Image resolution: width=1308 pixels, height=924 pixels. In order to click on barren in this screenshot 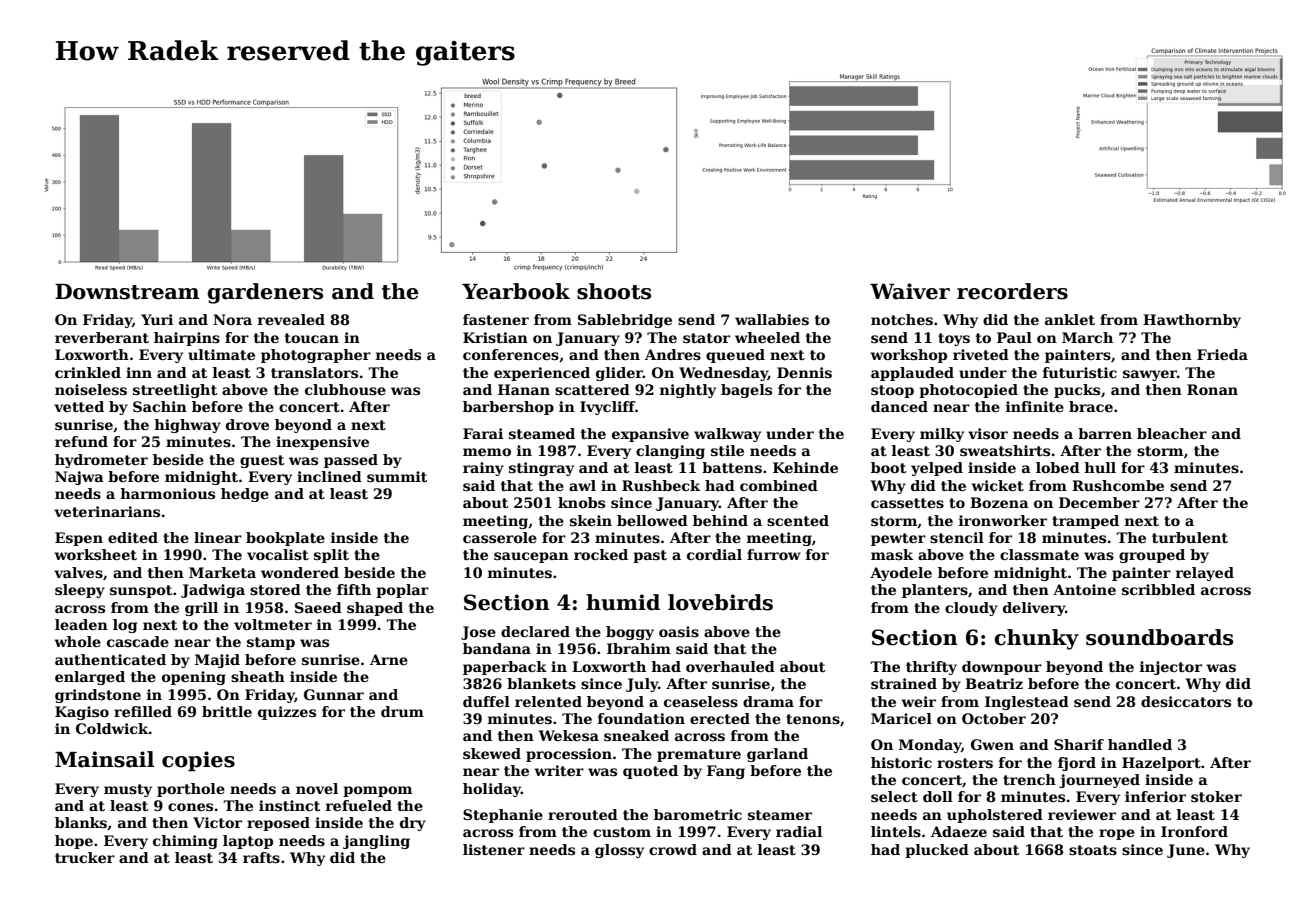, I will do `click(1105, 433)`.
